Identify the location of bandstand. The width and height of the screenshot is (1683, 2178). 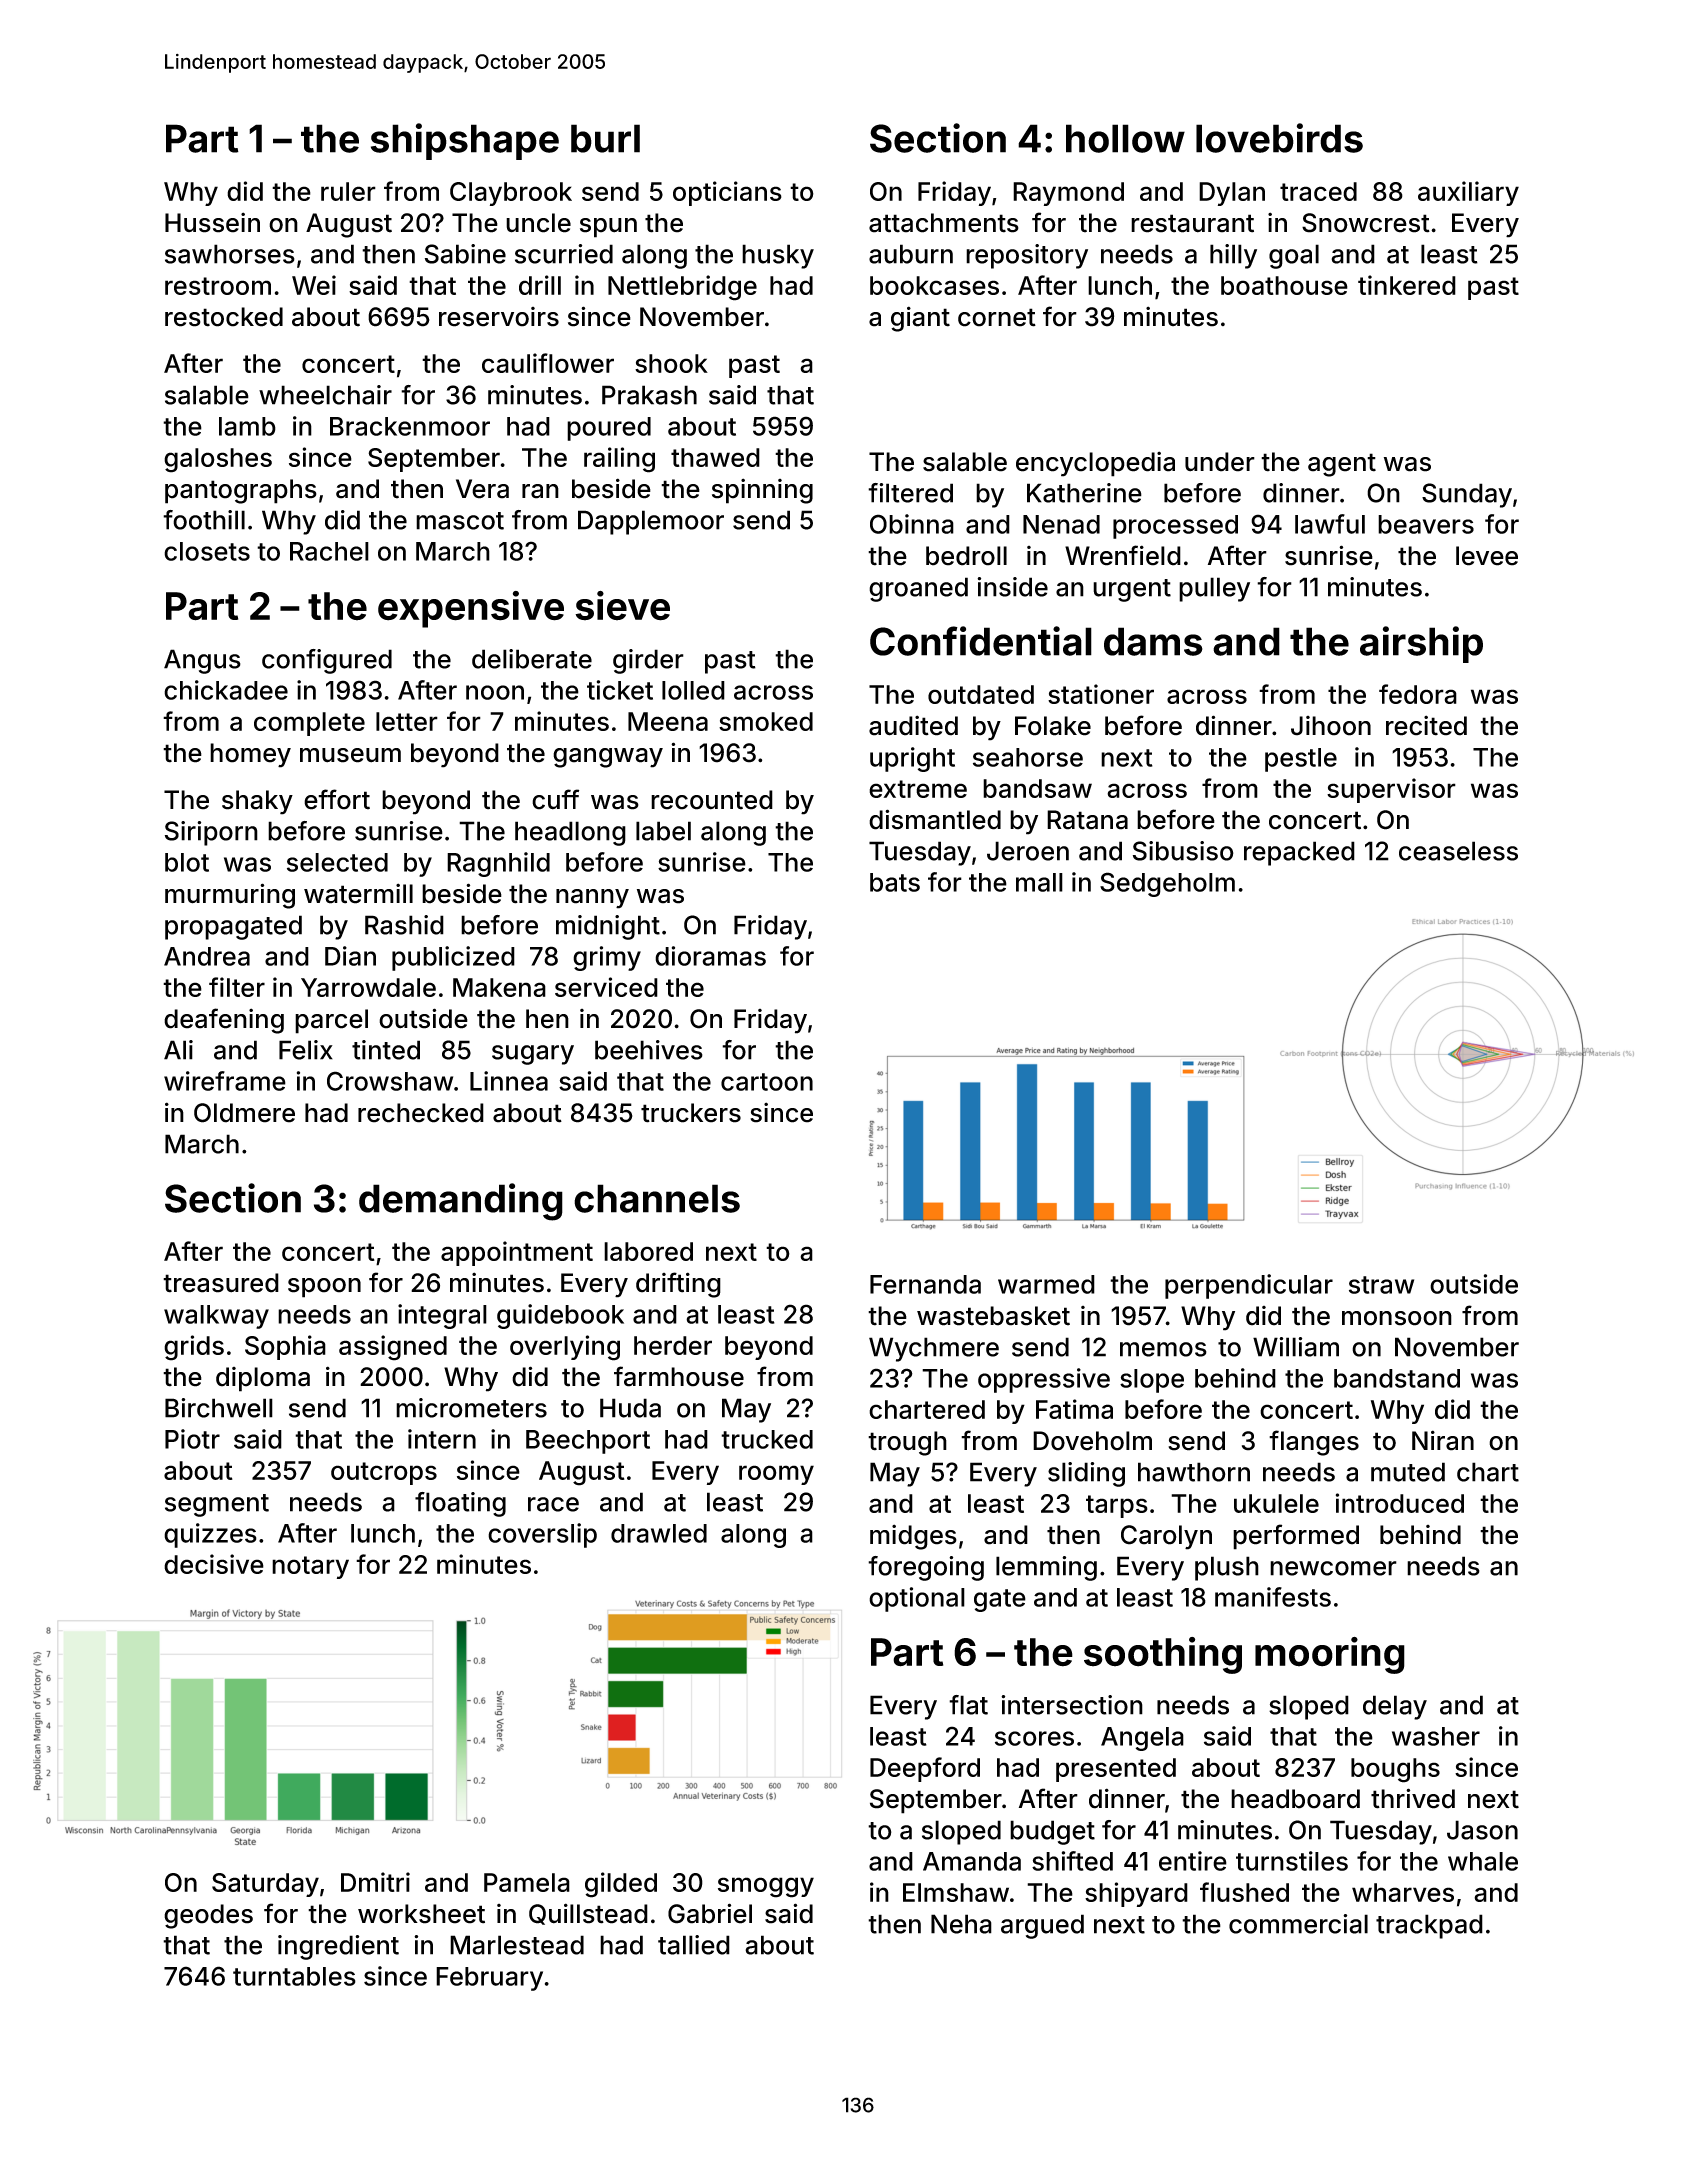
(1397, 1378).
